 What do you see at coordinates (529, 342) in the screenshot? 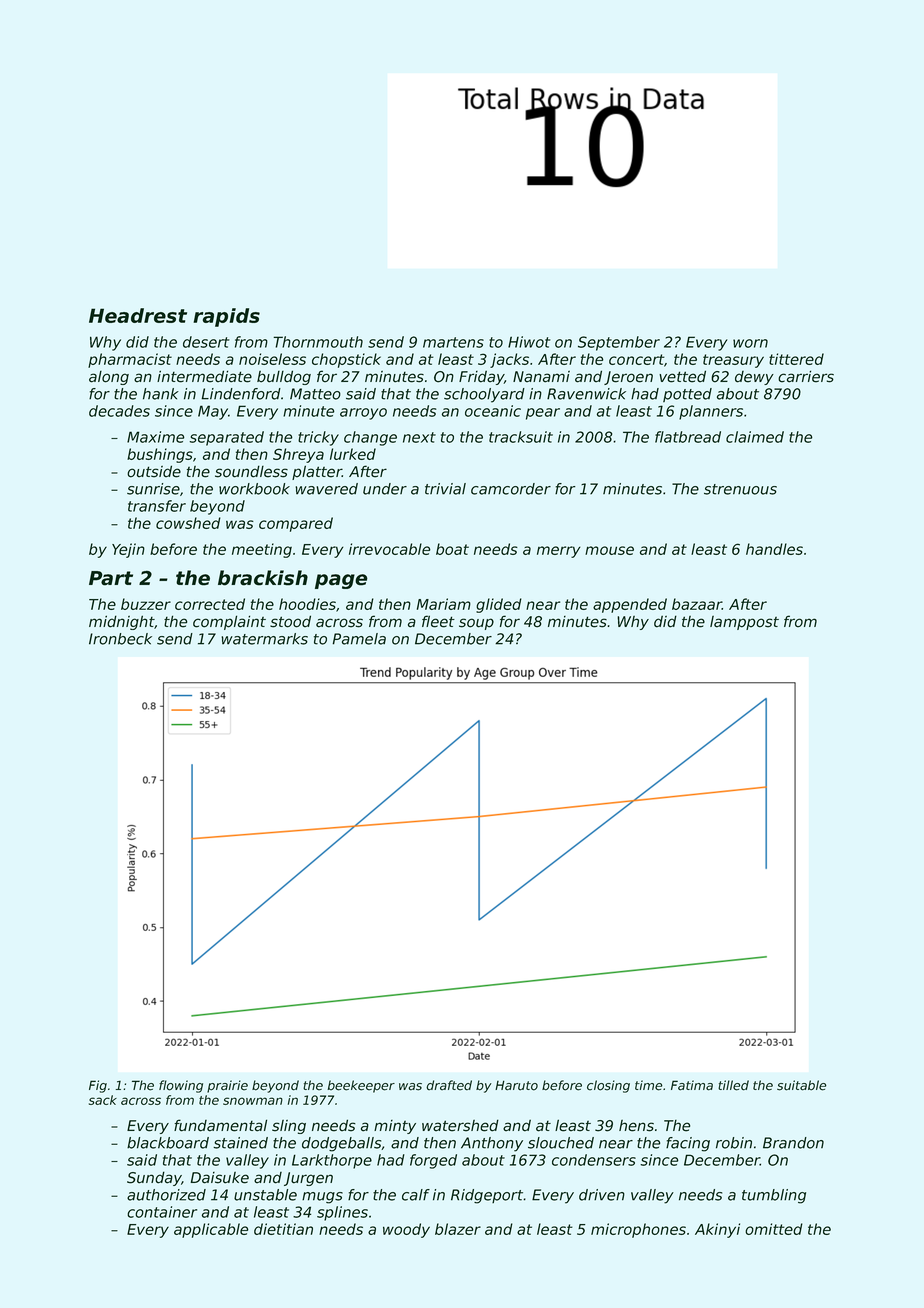
I see `Hiwot` at bounding box center [529, 342].
